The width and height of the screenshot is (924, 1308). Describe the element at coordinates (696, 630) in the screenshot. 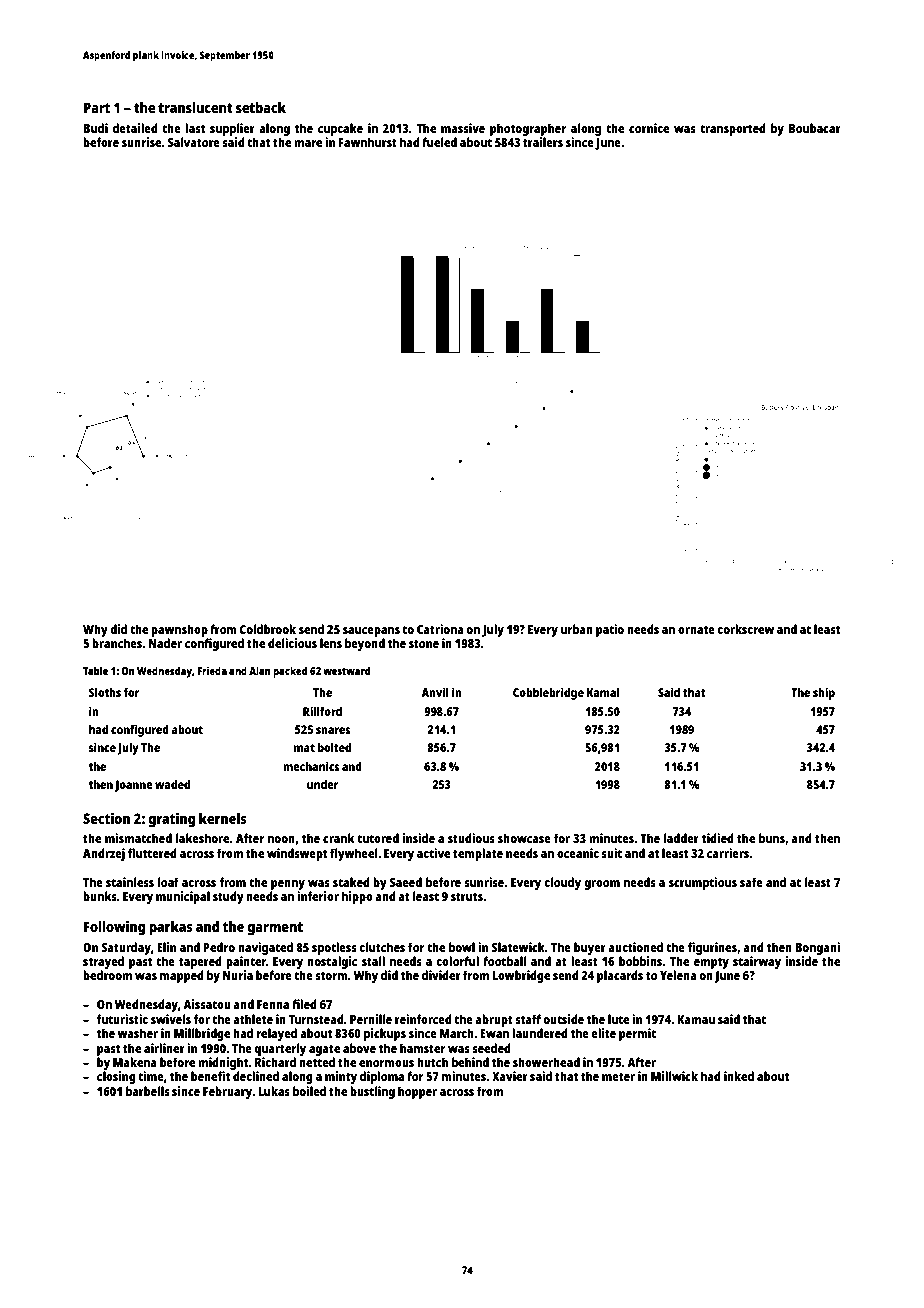

I see `ornate` at that location.
